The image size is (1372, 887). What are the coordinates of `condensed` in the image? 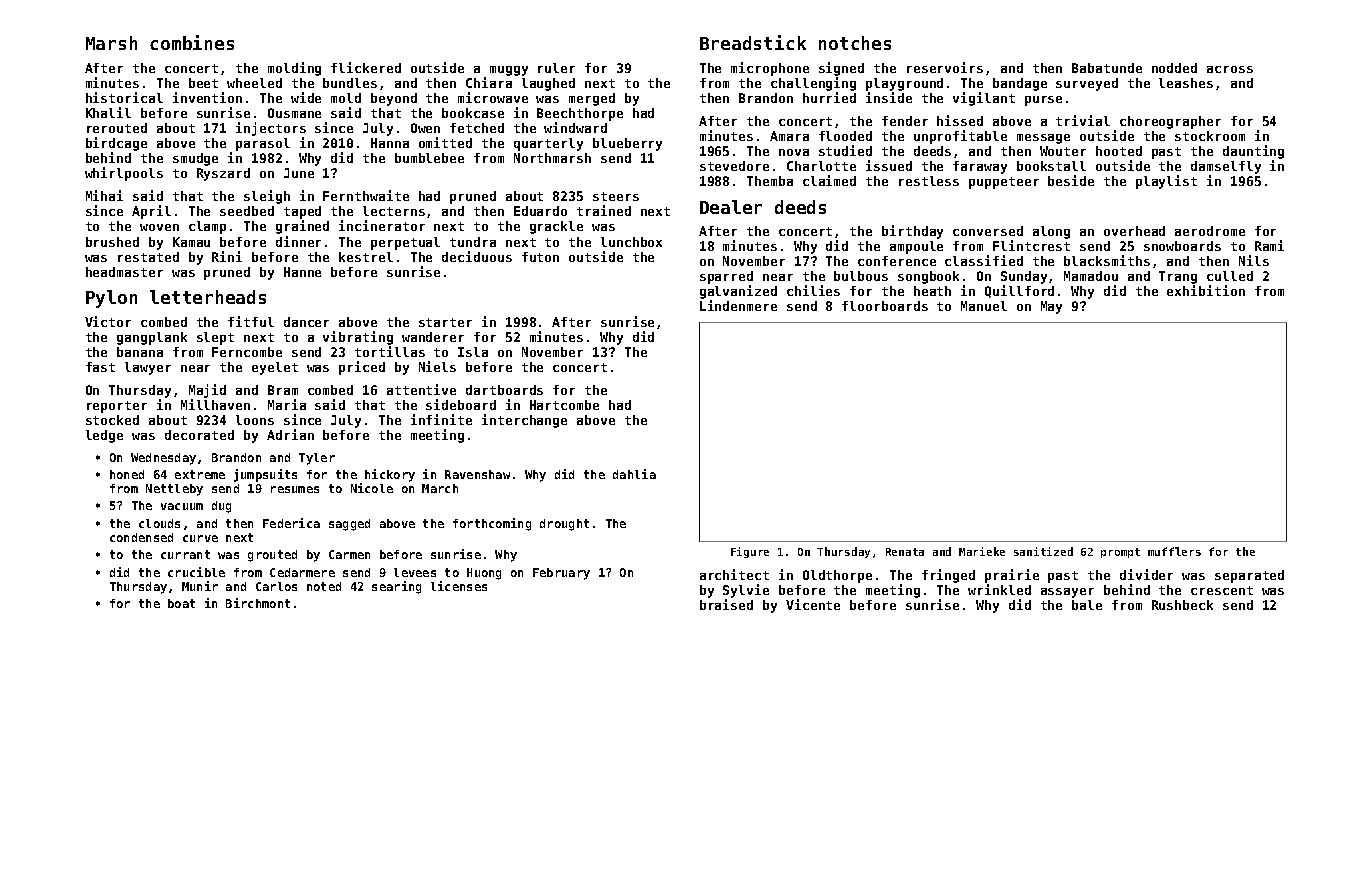 It's located at (141, 537).
